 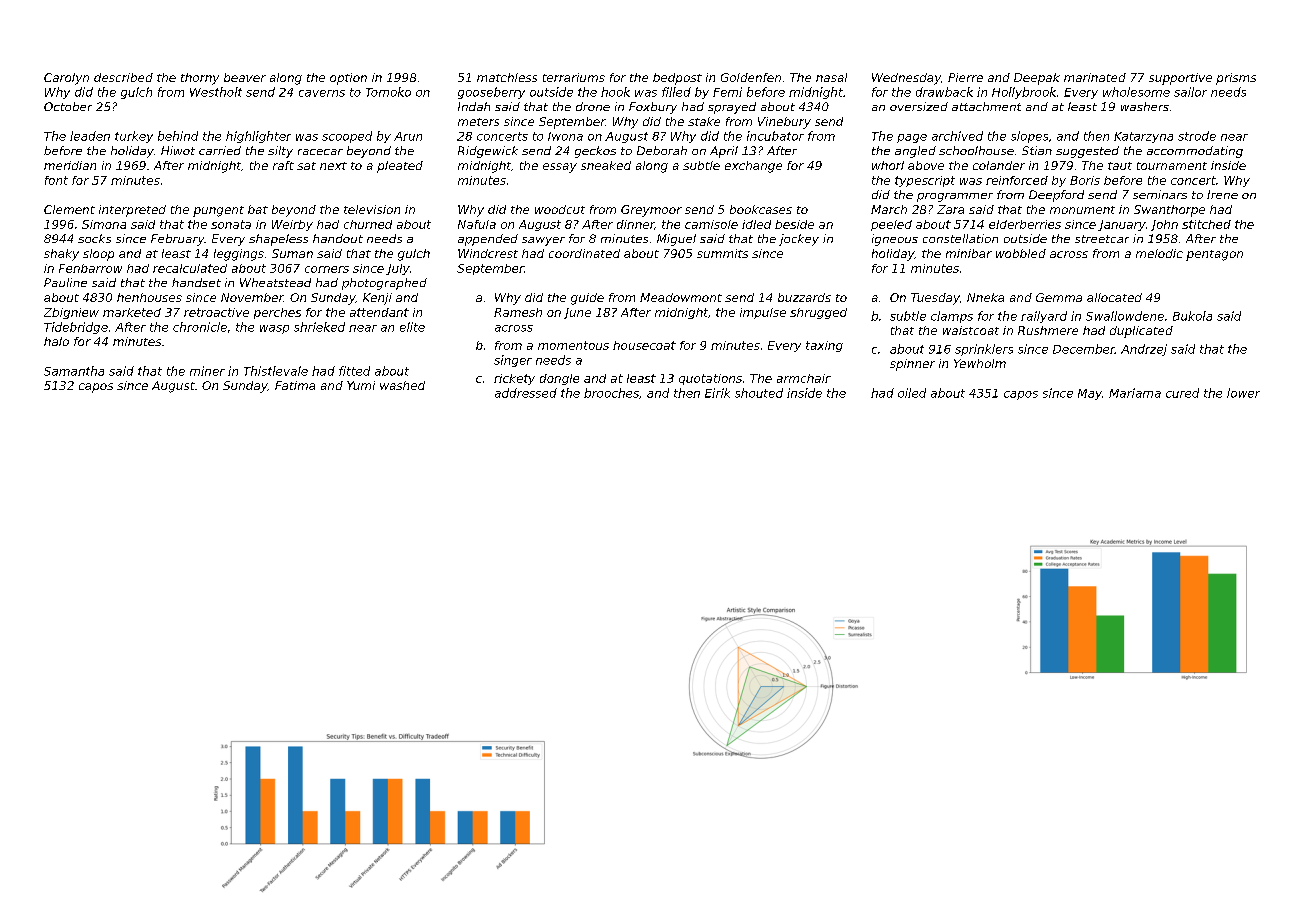 What do you see at coordinates (662, 150) in the page?
I see `Deborah` at bounding box center [662, 150].
